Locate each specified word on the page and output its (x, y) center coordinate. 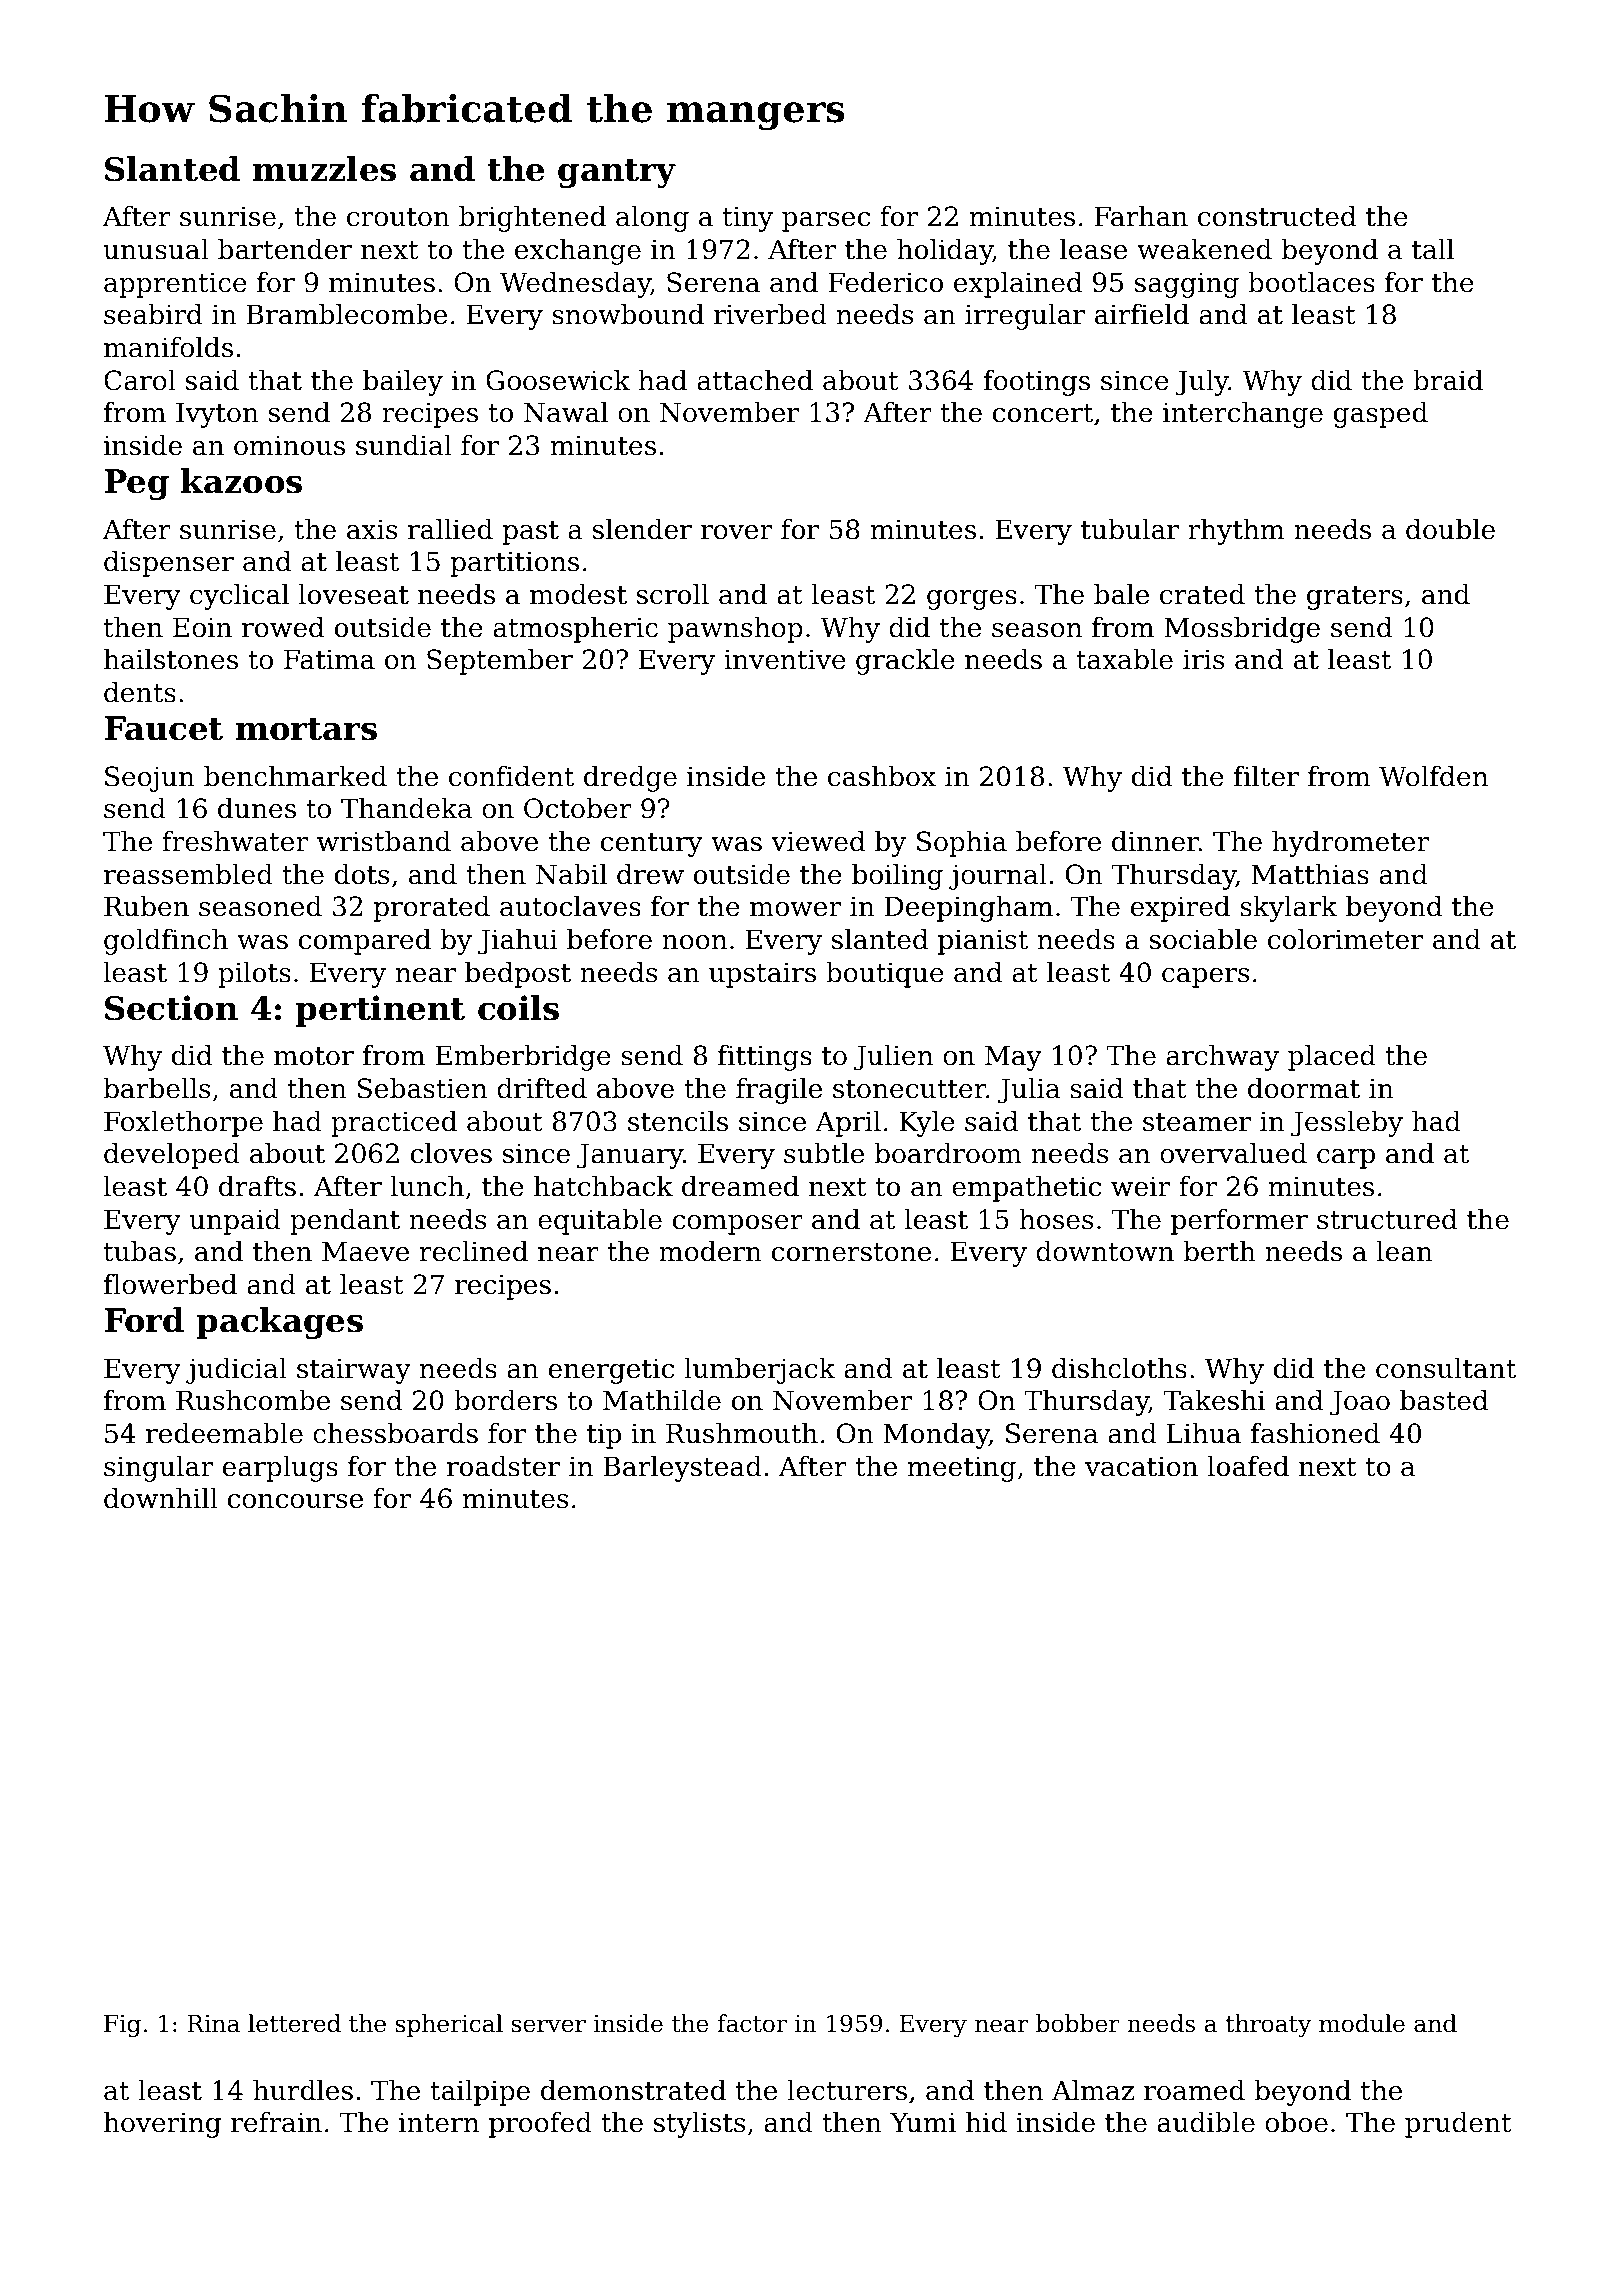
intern (439, 2122)
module (1362, 2023)
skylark (1288, 909)
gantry (617, 173)
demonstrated (633, 2090)
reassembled (188, 874)
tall (1433, 249)
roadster (503, 1466)
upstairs (762, 975)
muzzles (324, 169)
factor (752, 2023)
